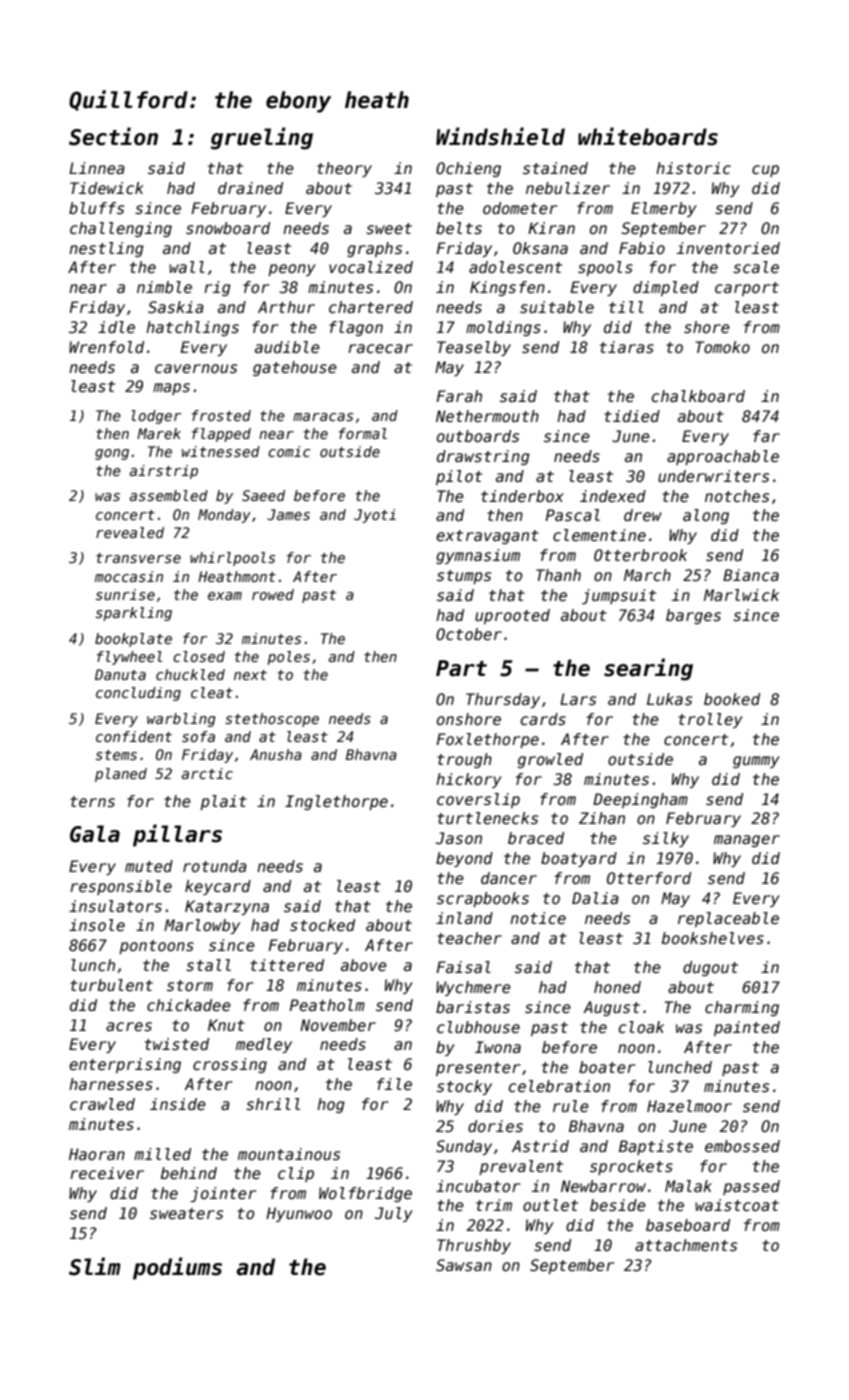 Image resolution: width=849 pixels, height=1400 pixels. I want to click on extravagant, so click(487, 537).
